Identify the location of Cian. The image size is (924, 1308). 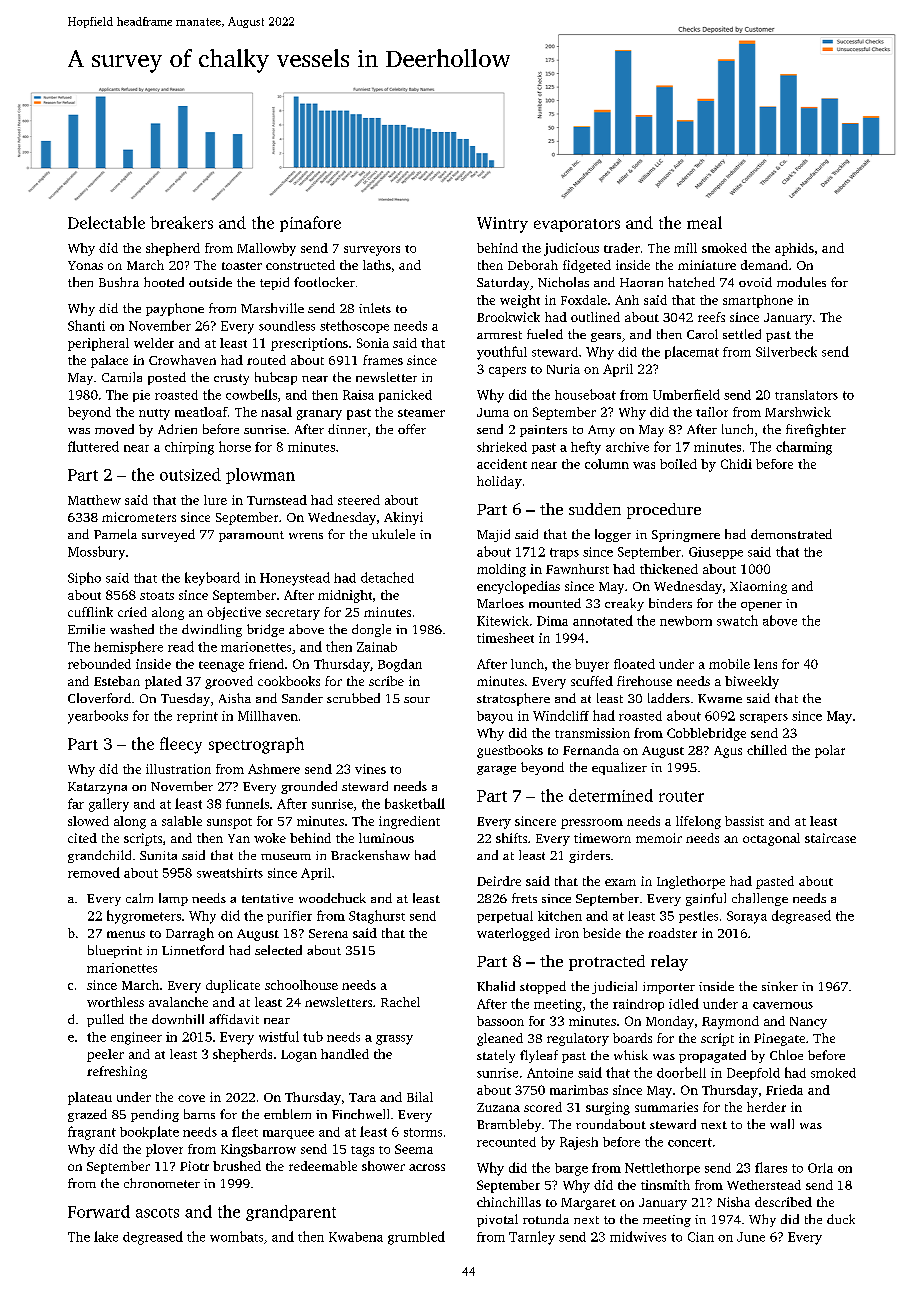
(701, 1237).
